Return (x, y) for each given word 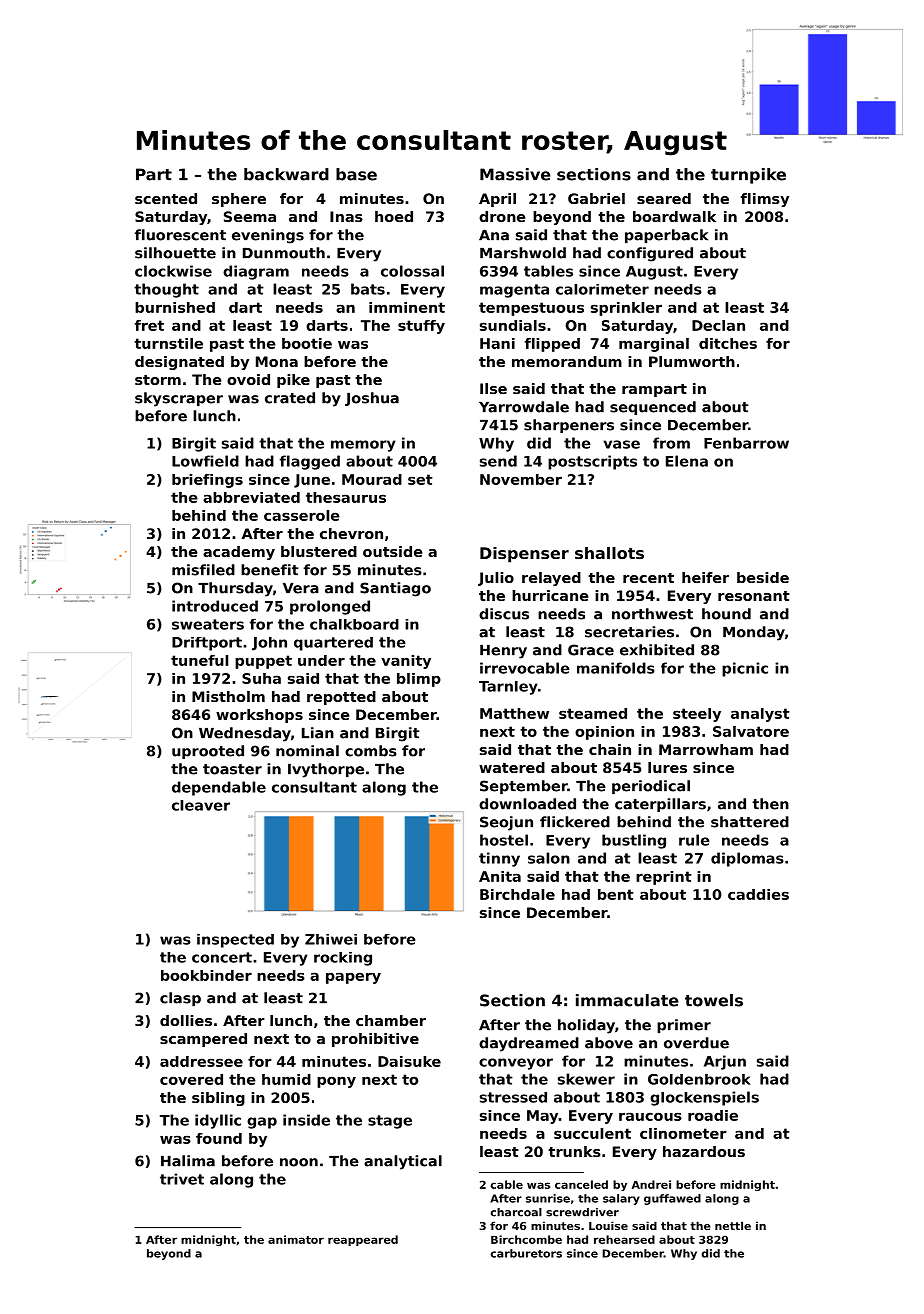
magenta (514, 291)
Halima (188, 1161)
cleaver (201, 805)
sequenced (653, 408)
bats (368, 289)
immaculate (627, 1000)
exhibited (657, 650)
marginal (654, 345)
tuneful (199, 660)
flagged (310, 462)
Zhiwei (331, 939)
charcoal (516, 1212)
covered (191, 1079)
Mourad (372, 479)
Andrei (651, 1184)
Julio (496, 579)
